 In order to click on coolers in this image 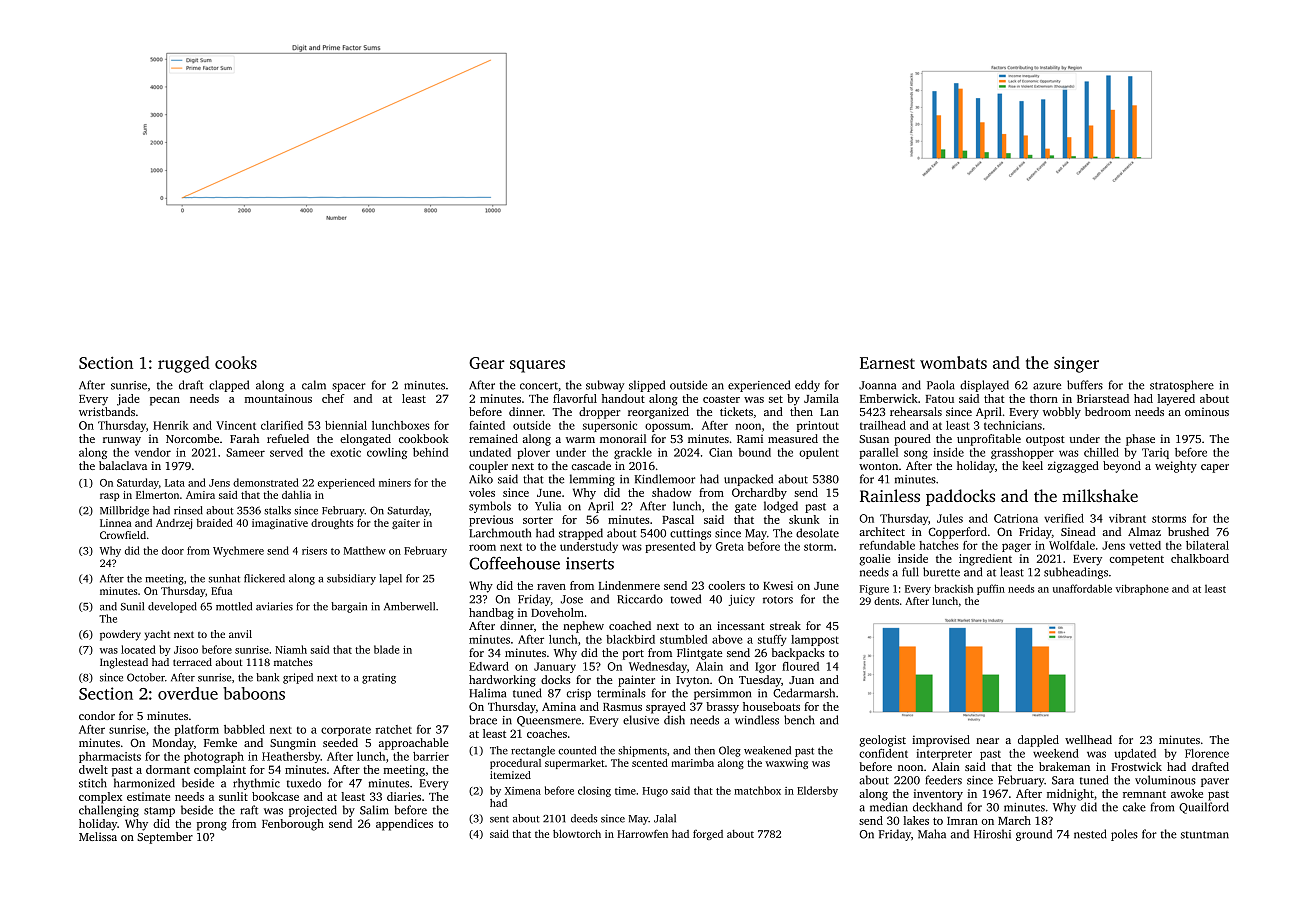, I will do `click(726, 585)`.
